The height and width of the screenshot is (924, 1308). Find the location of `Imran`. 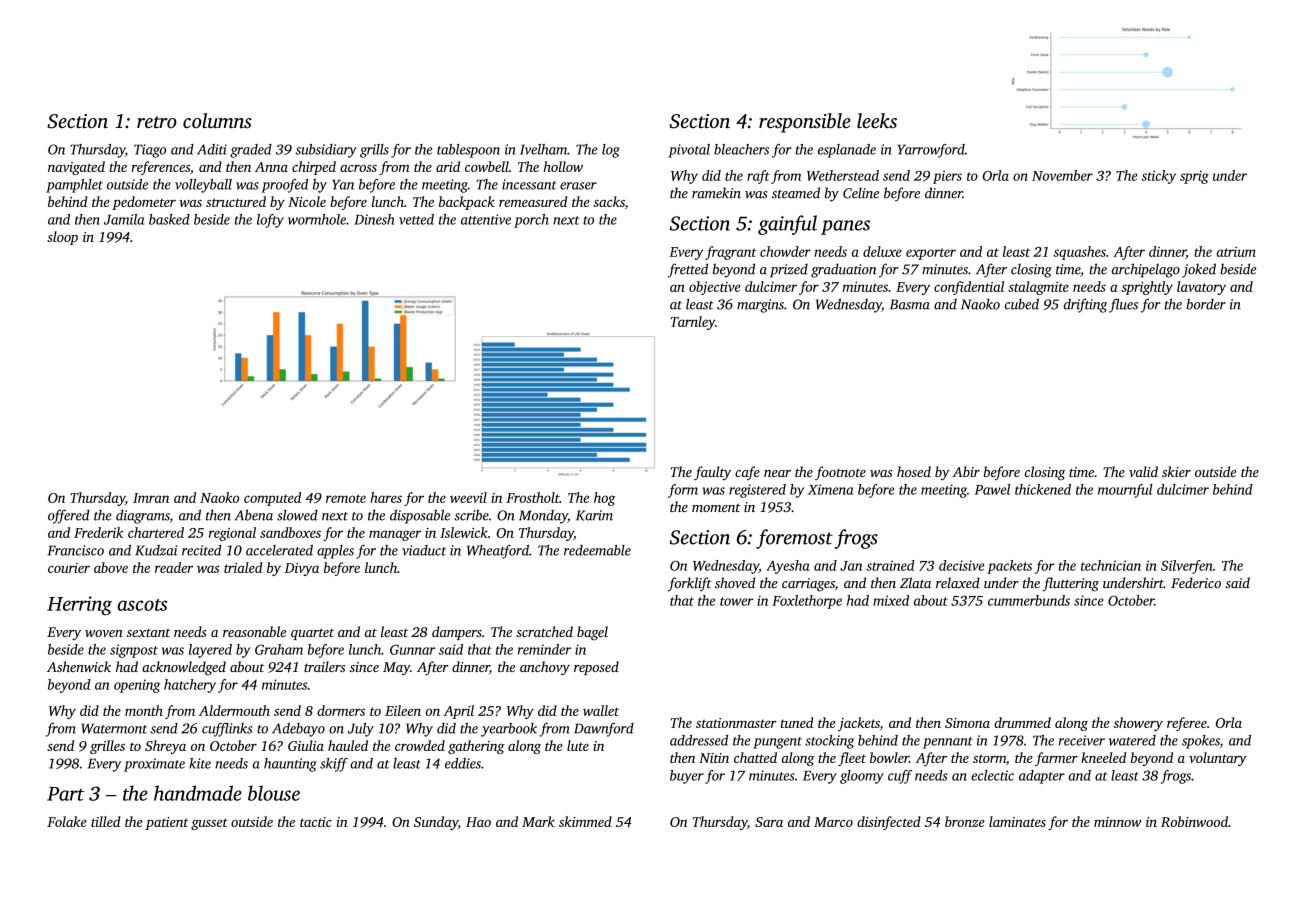

Imran is located at coordinates (151, 498).
